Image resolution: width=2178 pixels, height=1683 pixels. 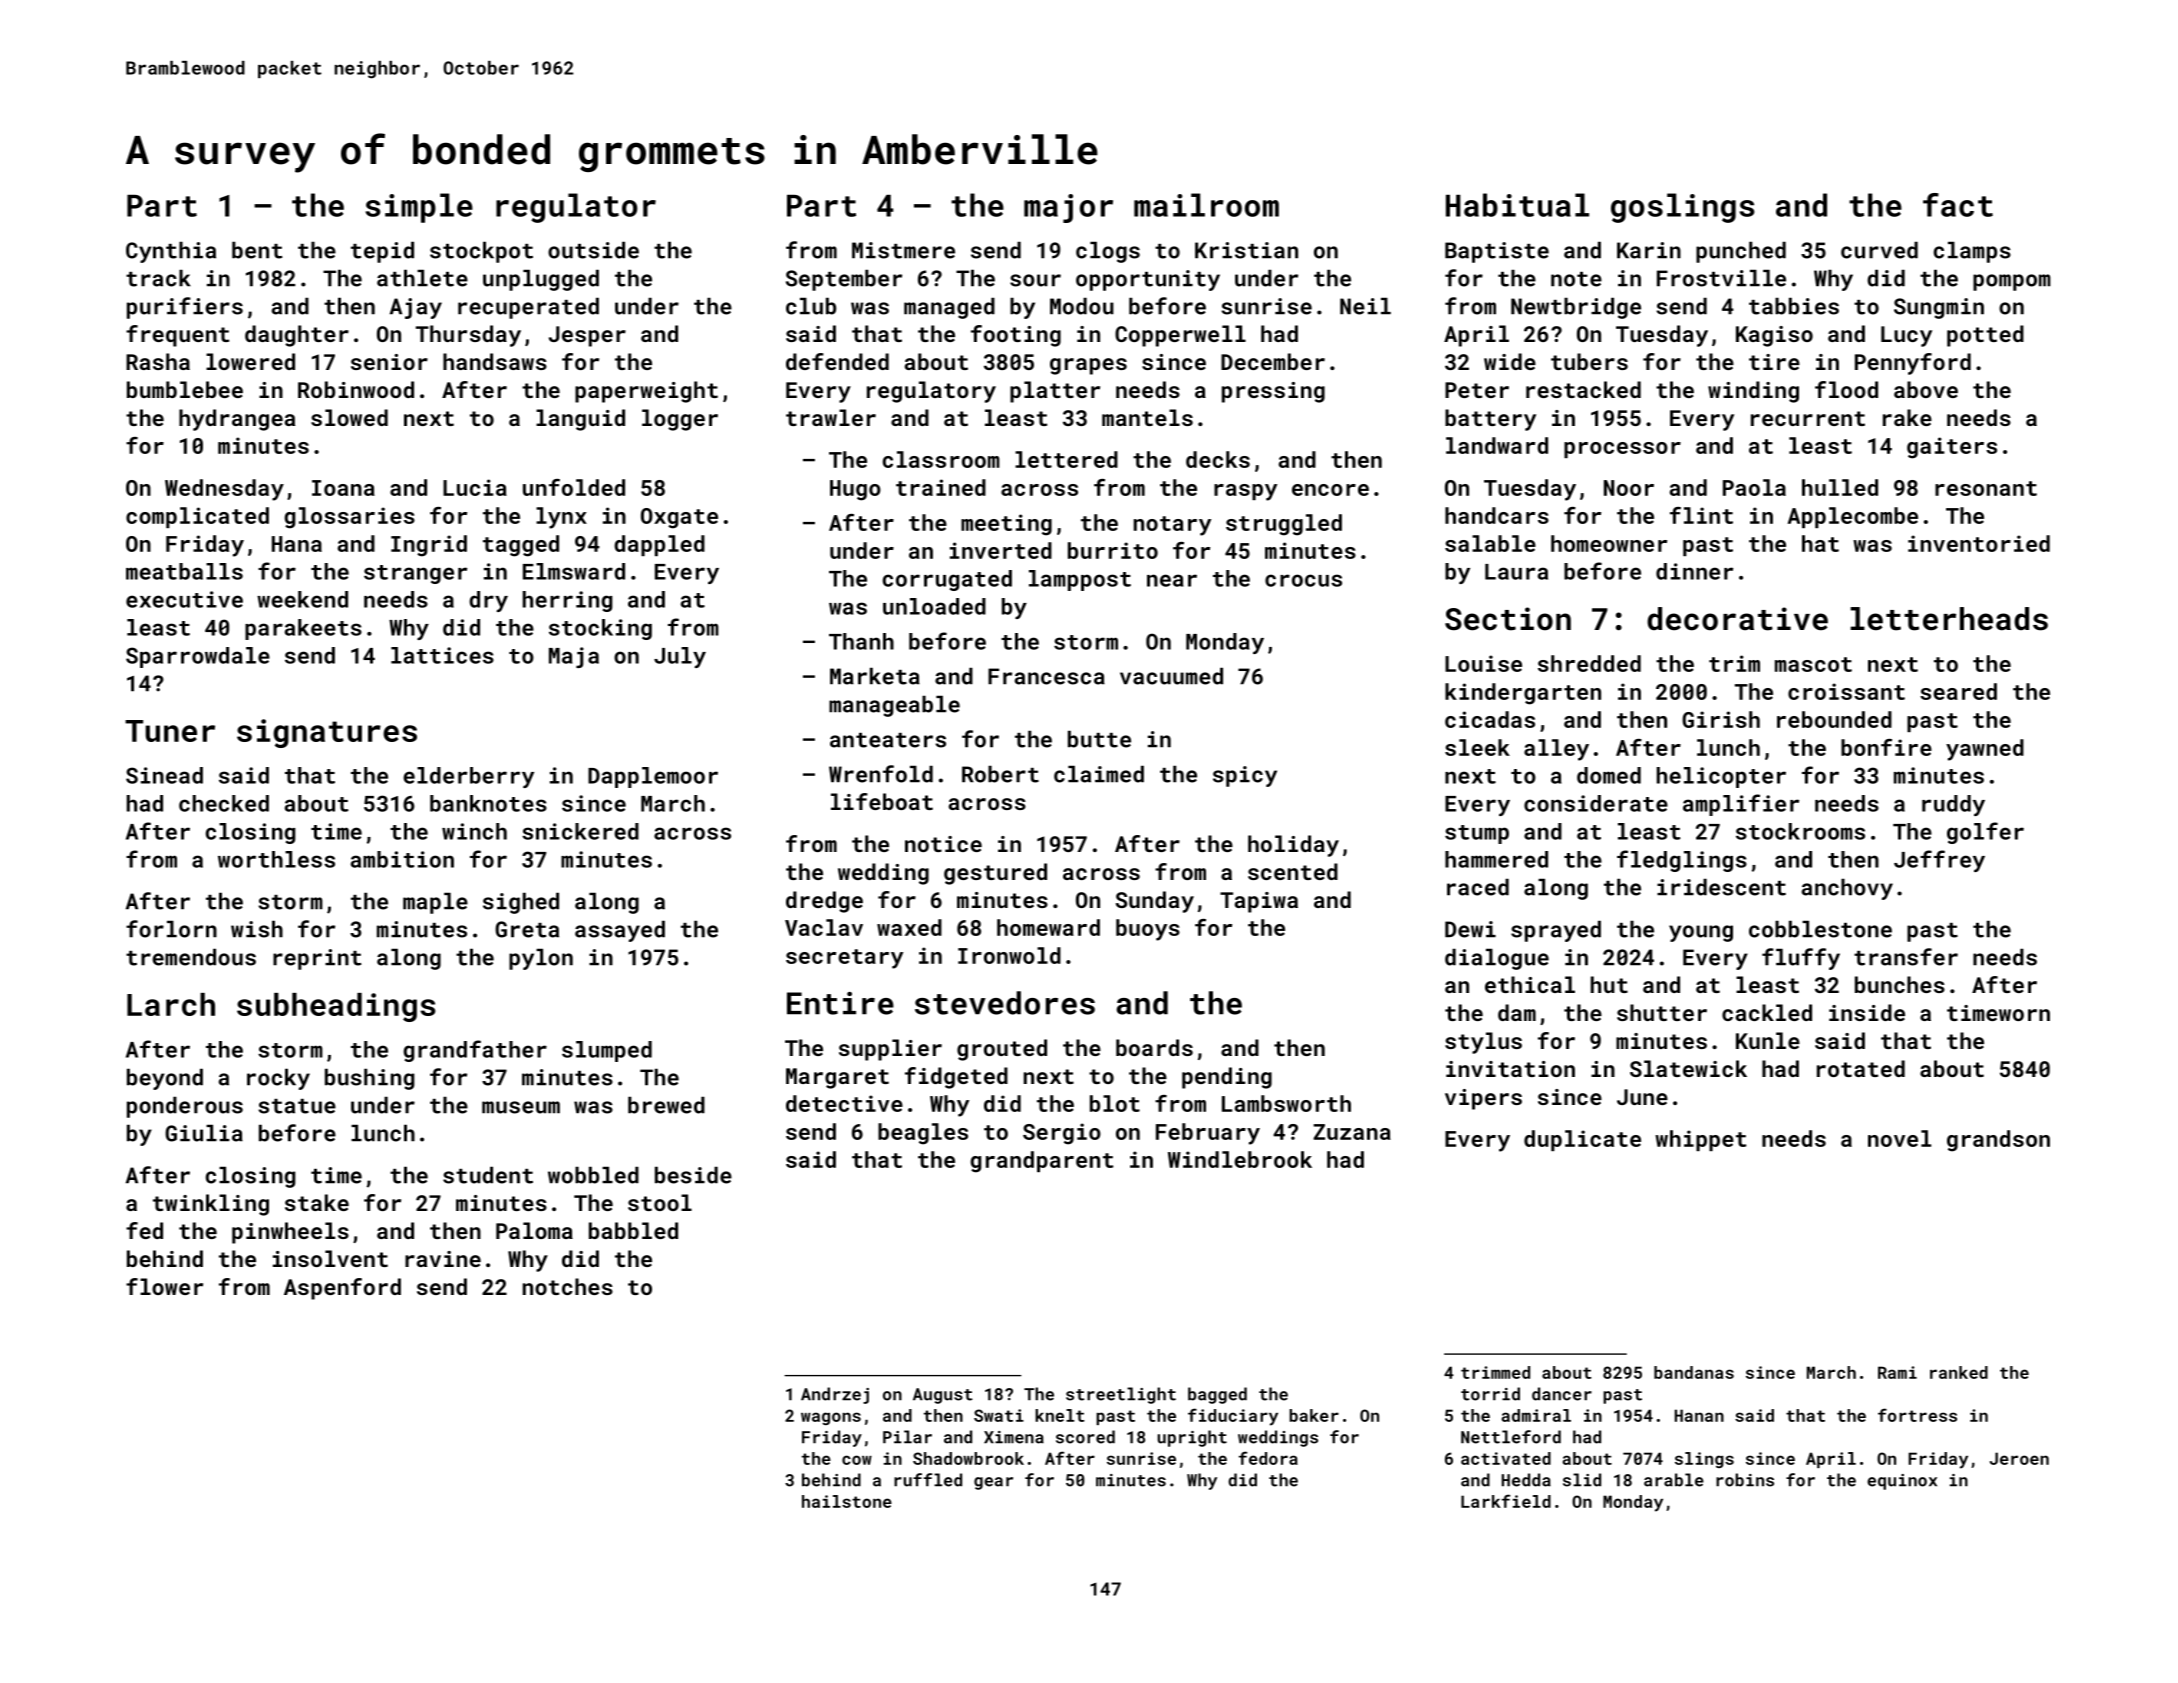 I want to click on ranked, so click(x=1959, y=1372).
